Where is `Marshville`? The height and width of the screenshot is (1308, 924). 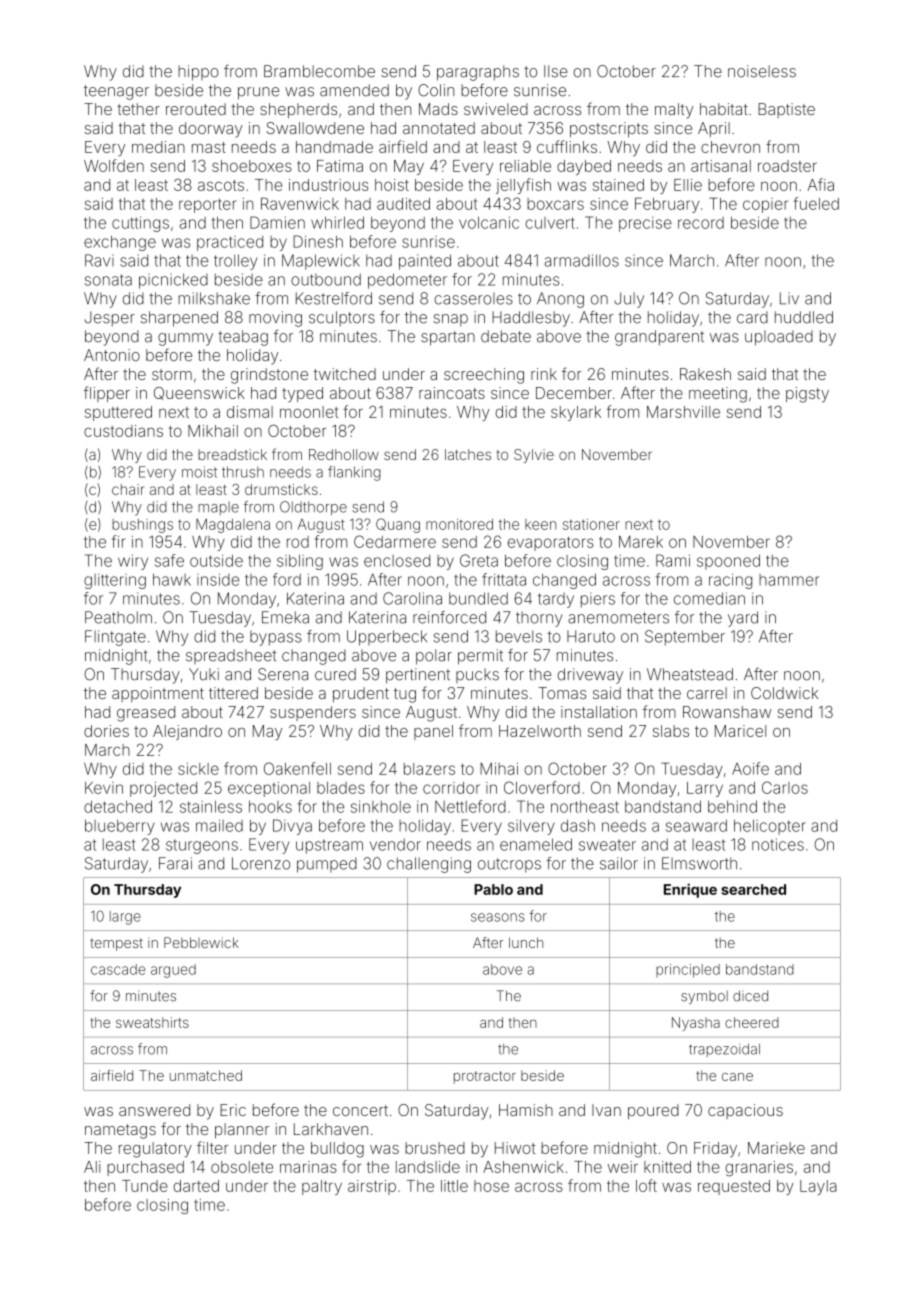
Marshville is located at coordinates (683, 412).
